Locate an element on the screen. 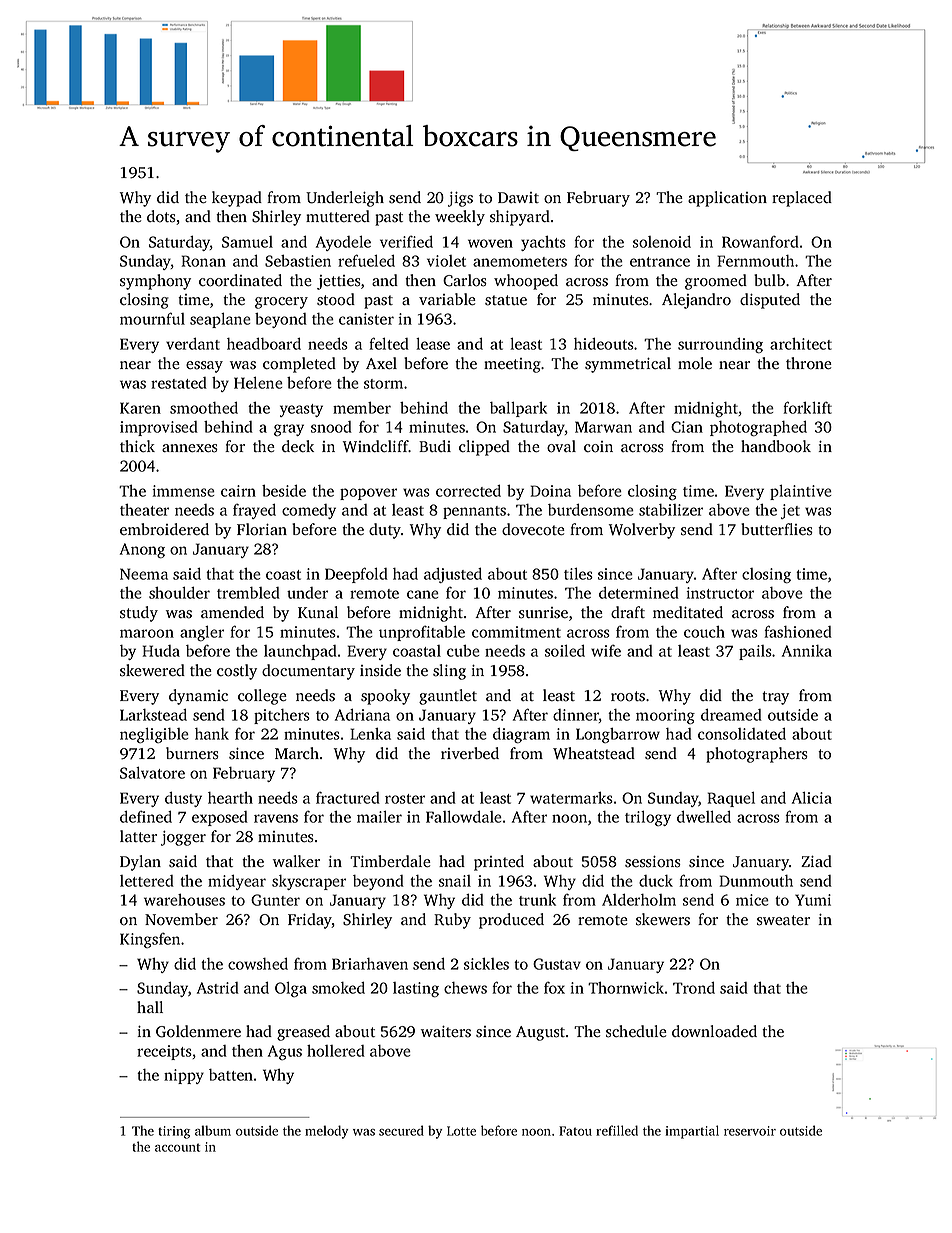 The width and height of the screenshot is (952, 1233). application is located at coordinates (727, 199).
